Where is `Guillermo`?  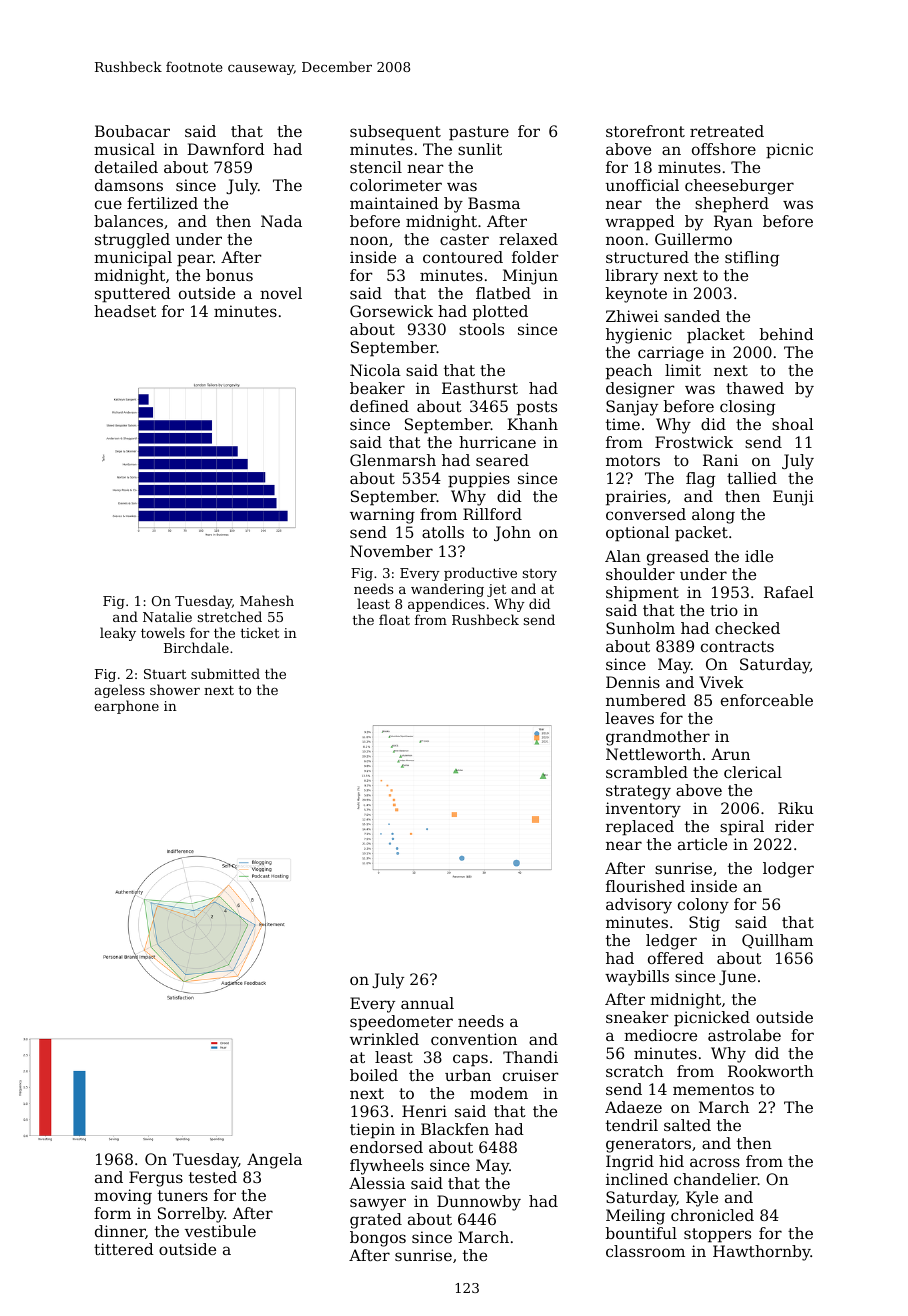 Guillermo is located at coordinates (693, 239).
